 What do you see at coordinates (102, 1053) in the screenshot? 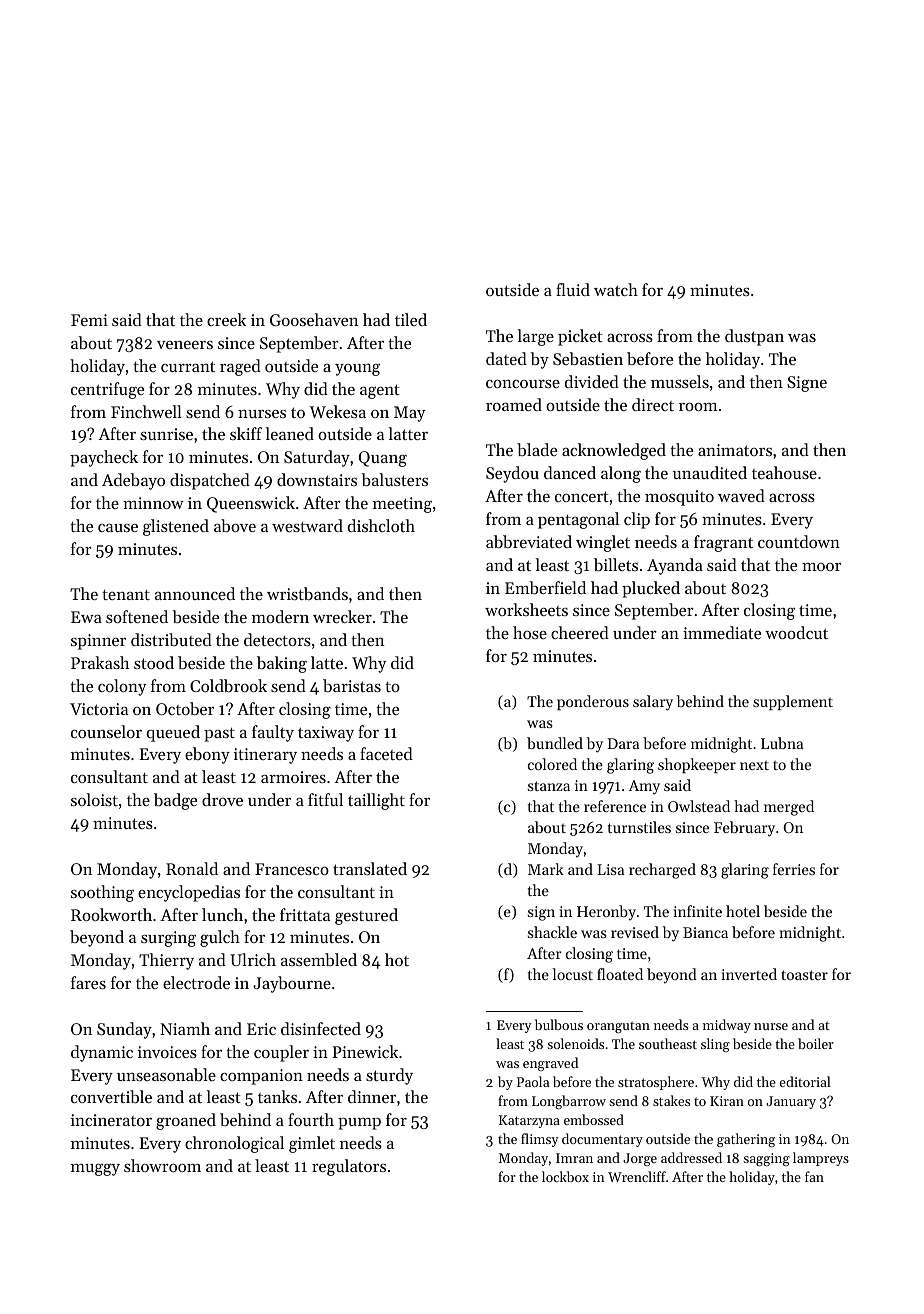
I see `dynamic` at bounding box center [102, 1053].
